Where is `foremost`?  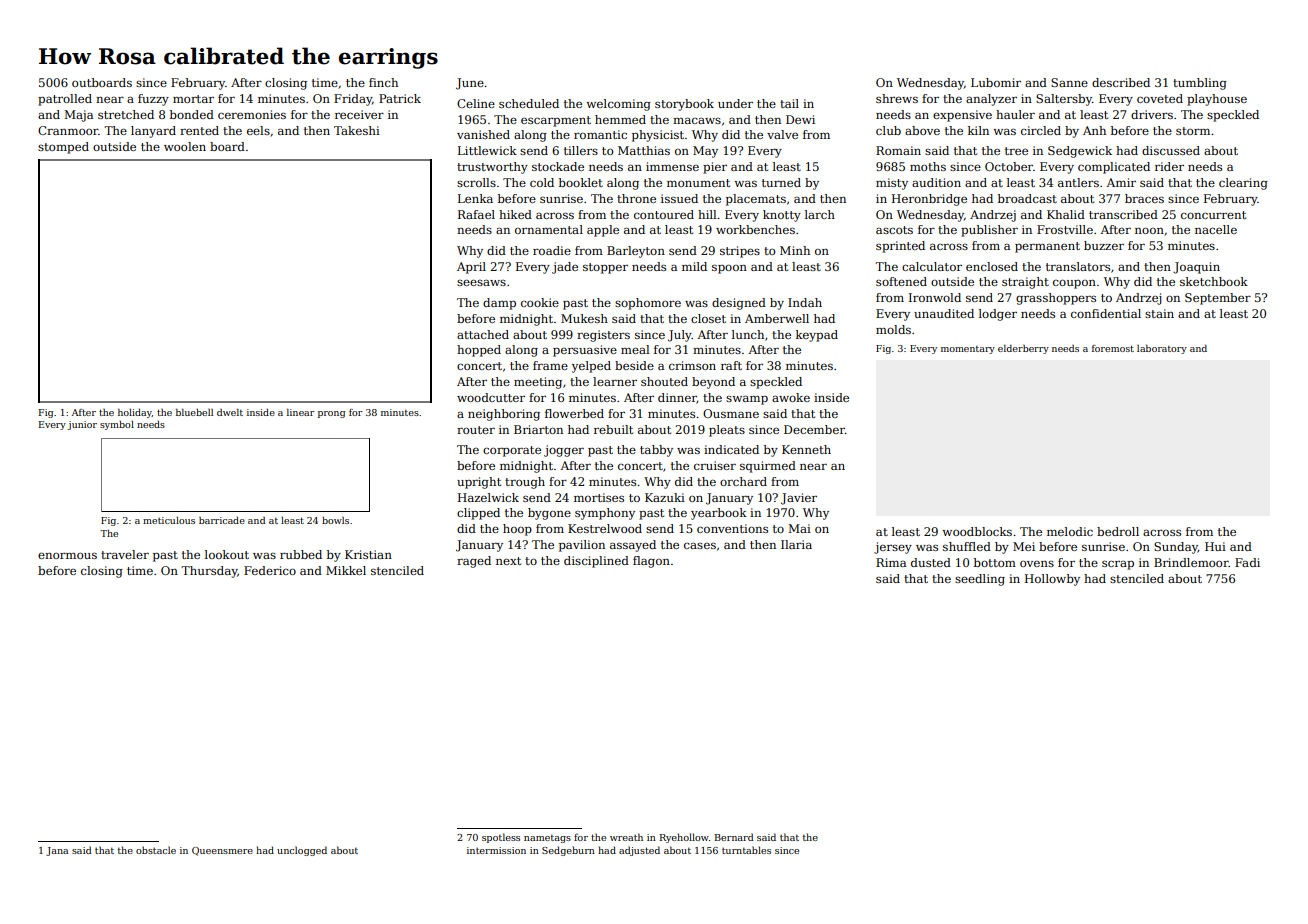 foremost is located at coordinates (1113, 348).
